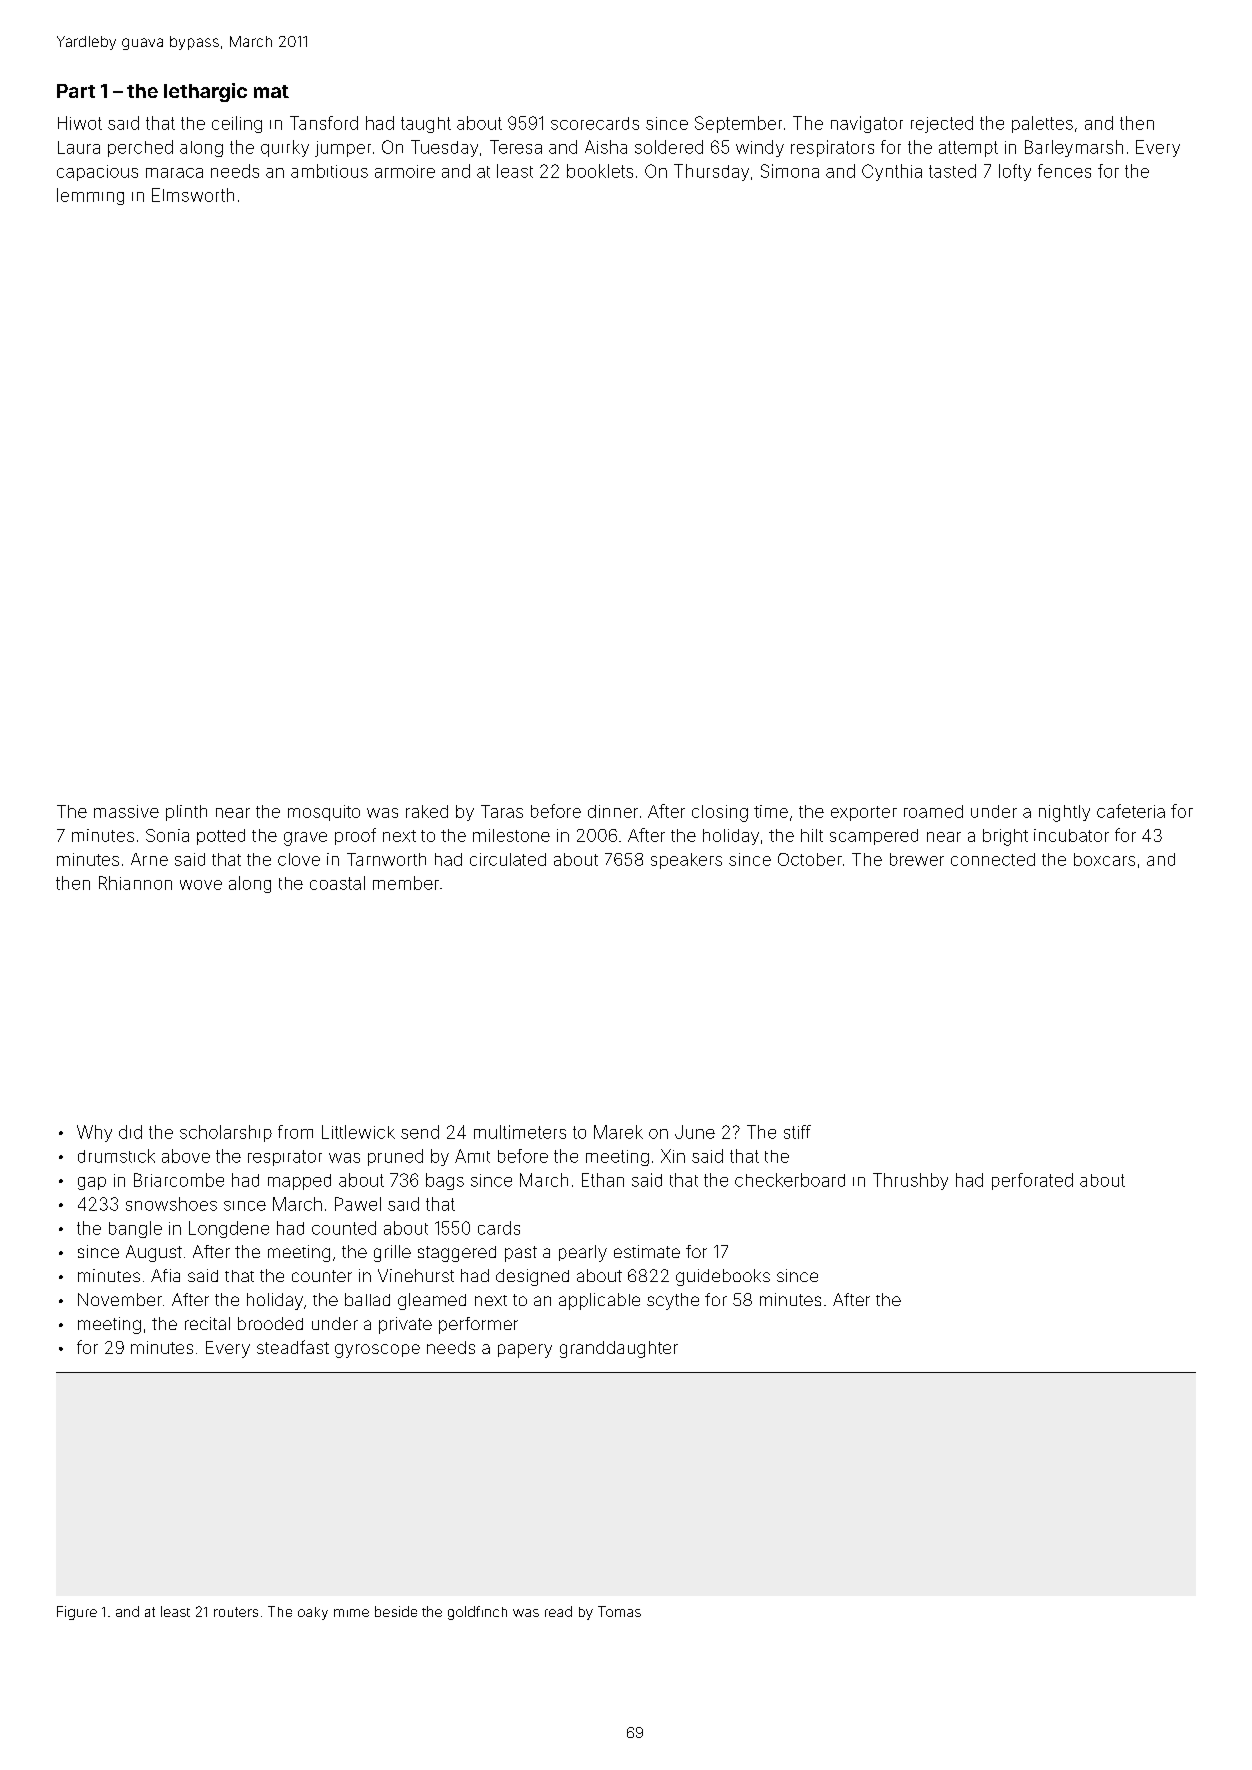 Image resolution: width=1252 pixels, height=1770 pixels. What do you see at coordinates (1064, 171) in the document?
I see `fences` at bounding box center [1064, 171].
